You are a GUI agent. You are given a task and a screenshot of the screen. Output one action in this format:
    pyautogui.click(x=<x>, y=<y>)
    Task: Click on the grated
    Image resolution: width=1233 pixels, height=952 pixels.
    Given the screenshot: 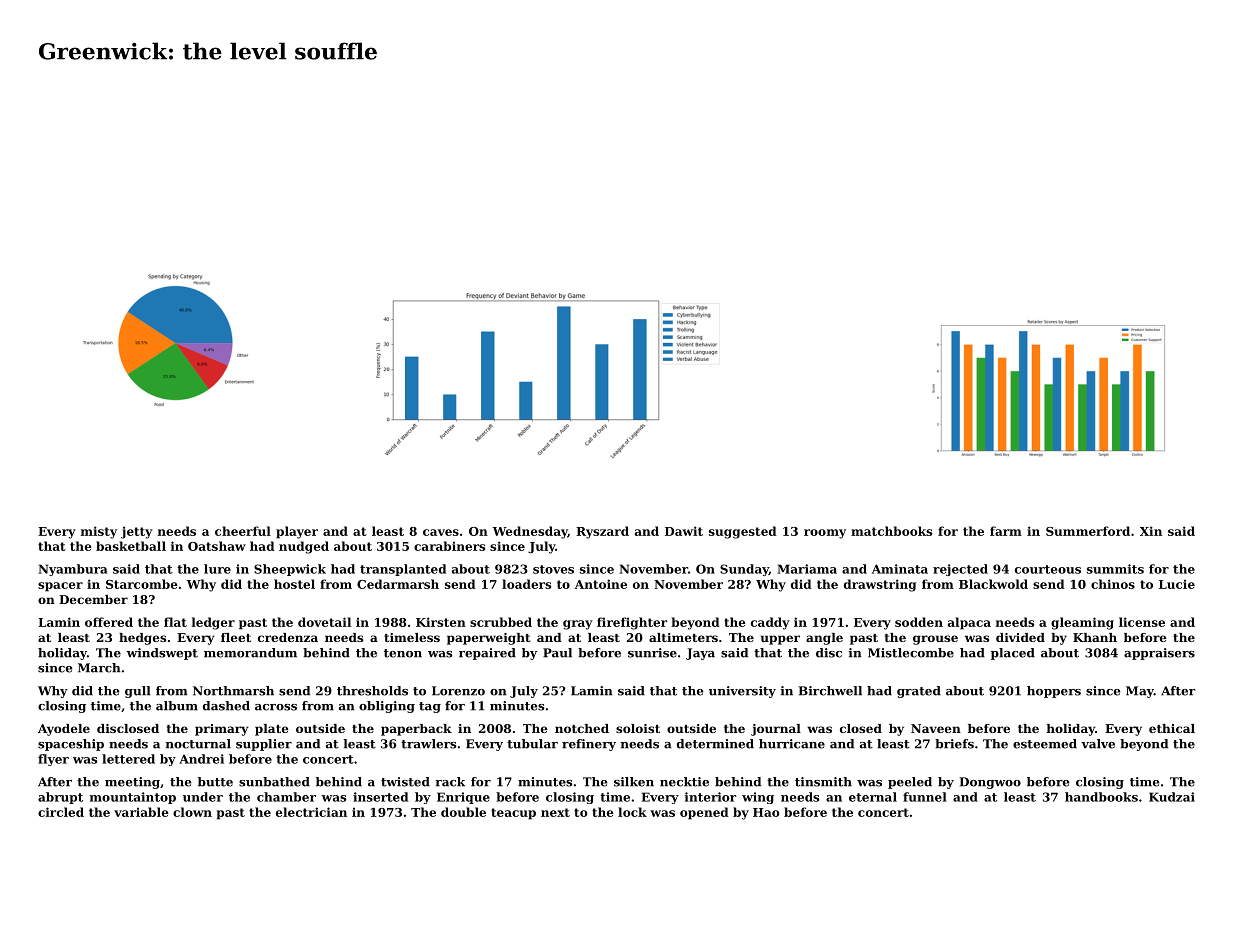 What is the action you would take?
    pyautogui.click(x=919, y=692)
